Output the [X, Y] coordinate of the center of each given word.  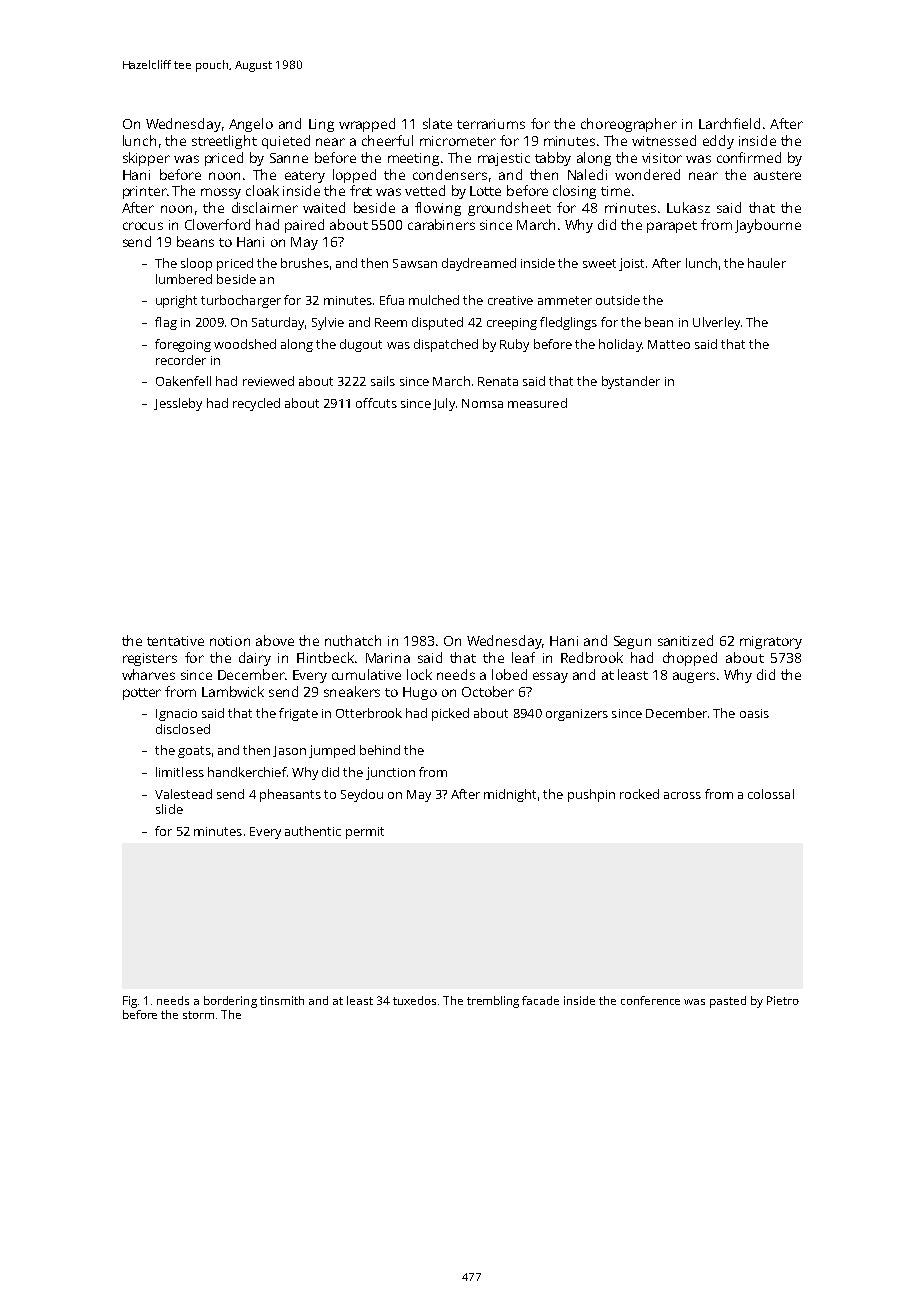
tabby [553, 159]
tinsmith [282, 1000]
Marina [388, 658]
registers [150, 659]
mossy [221, 193]
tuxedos [414, 1000]
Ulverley [716, 323]
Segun [632, 642]
